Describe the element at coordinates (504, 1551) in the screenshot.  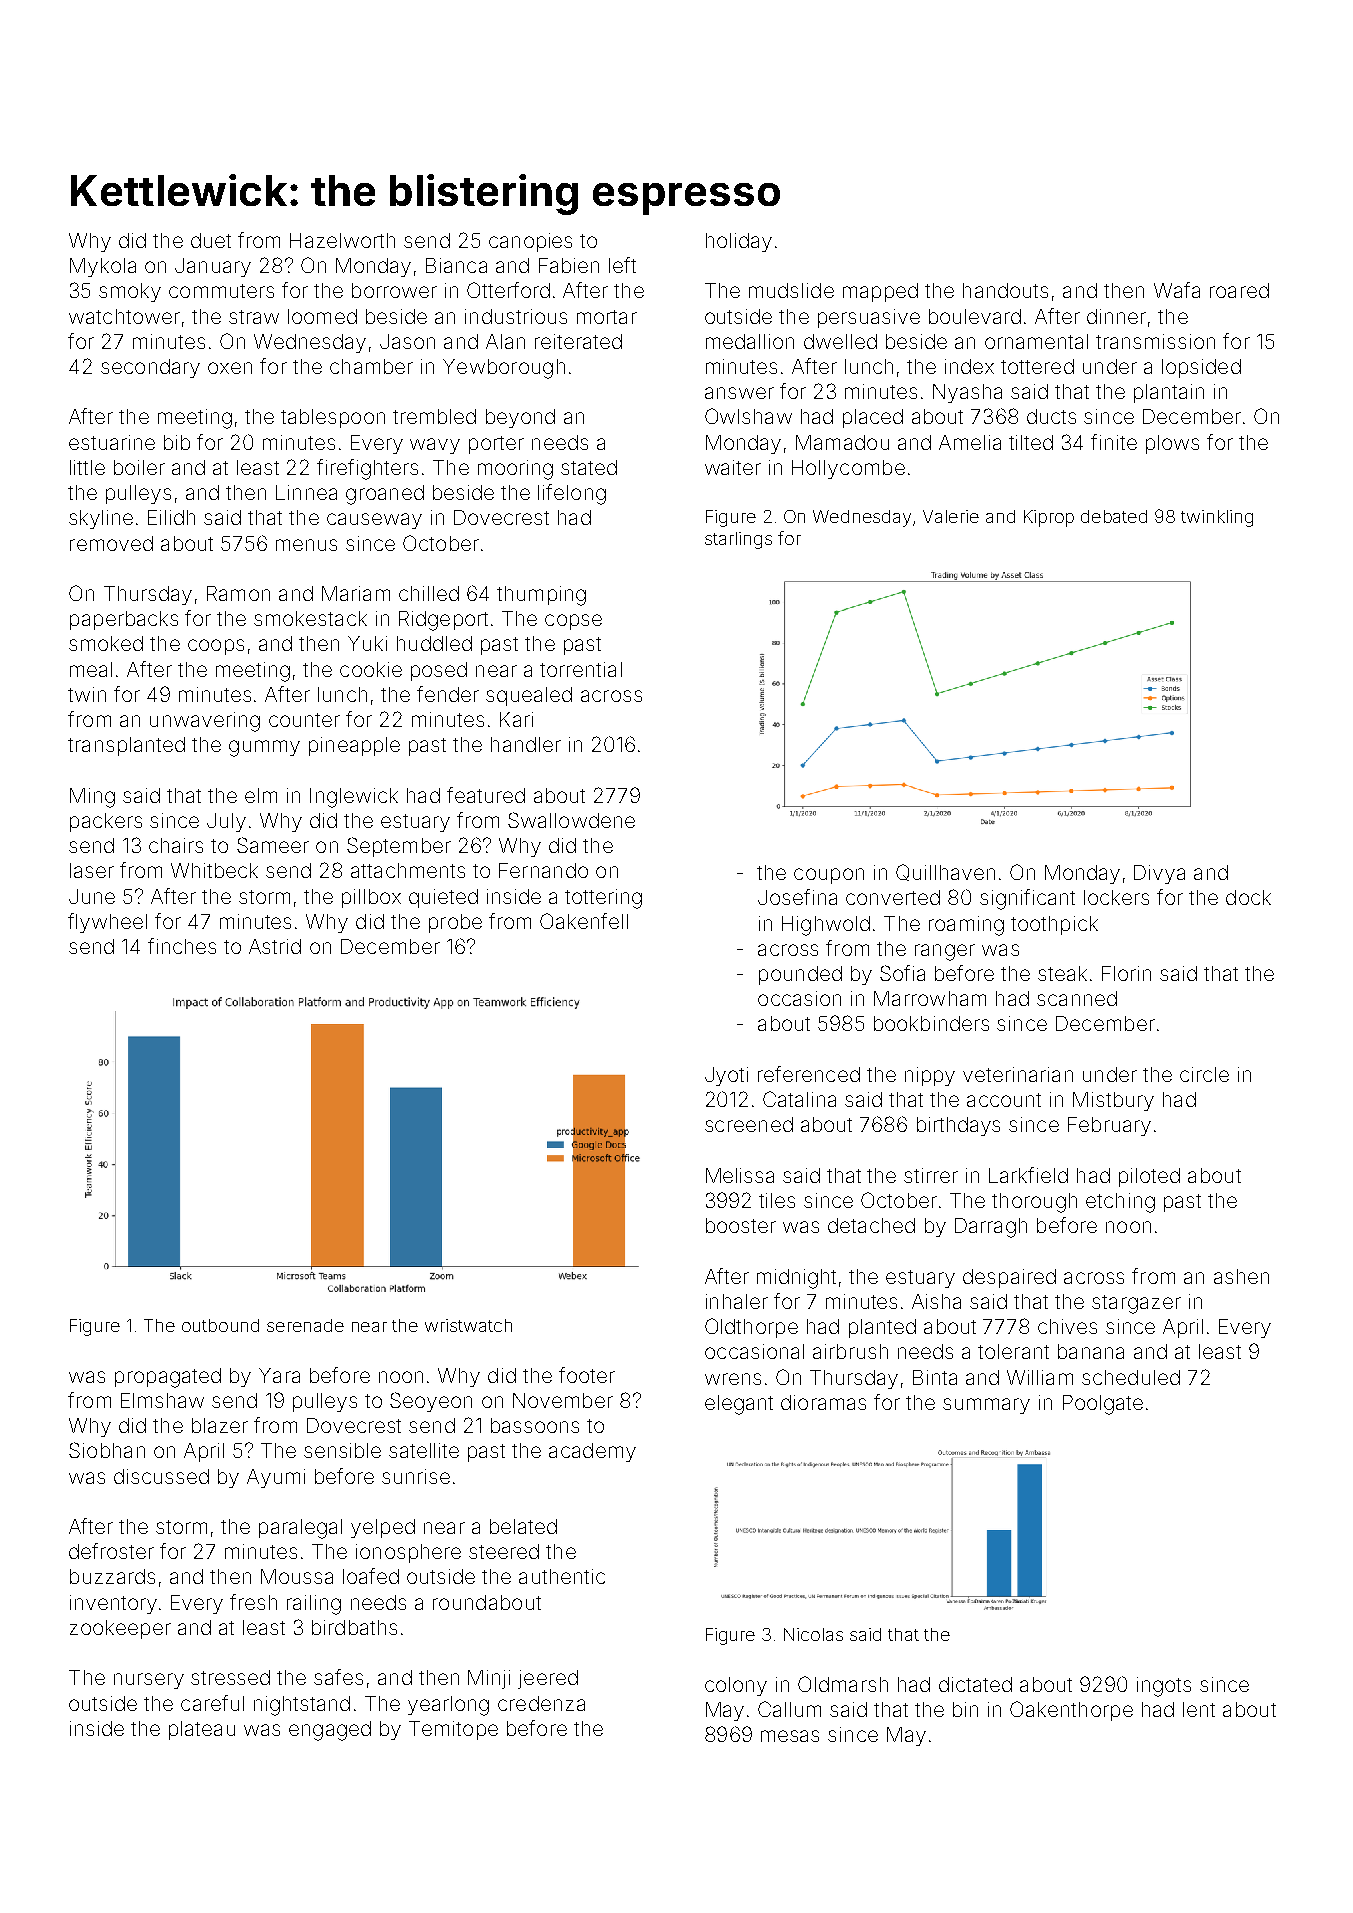
I see `steered` at that location.
